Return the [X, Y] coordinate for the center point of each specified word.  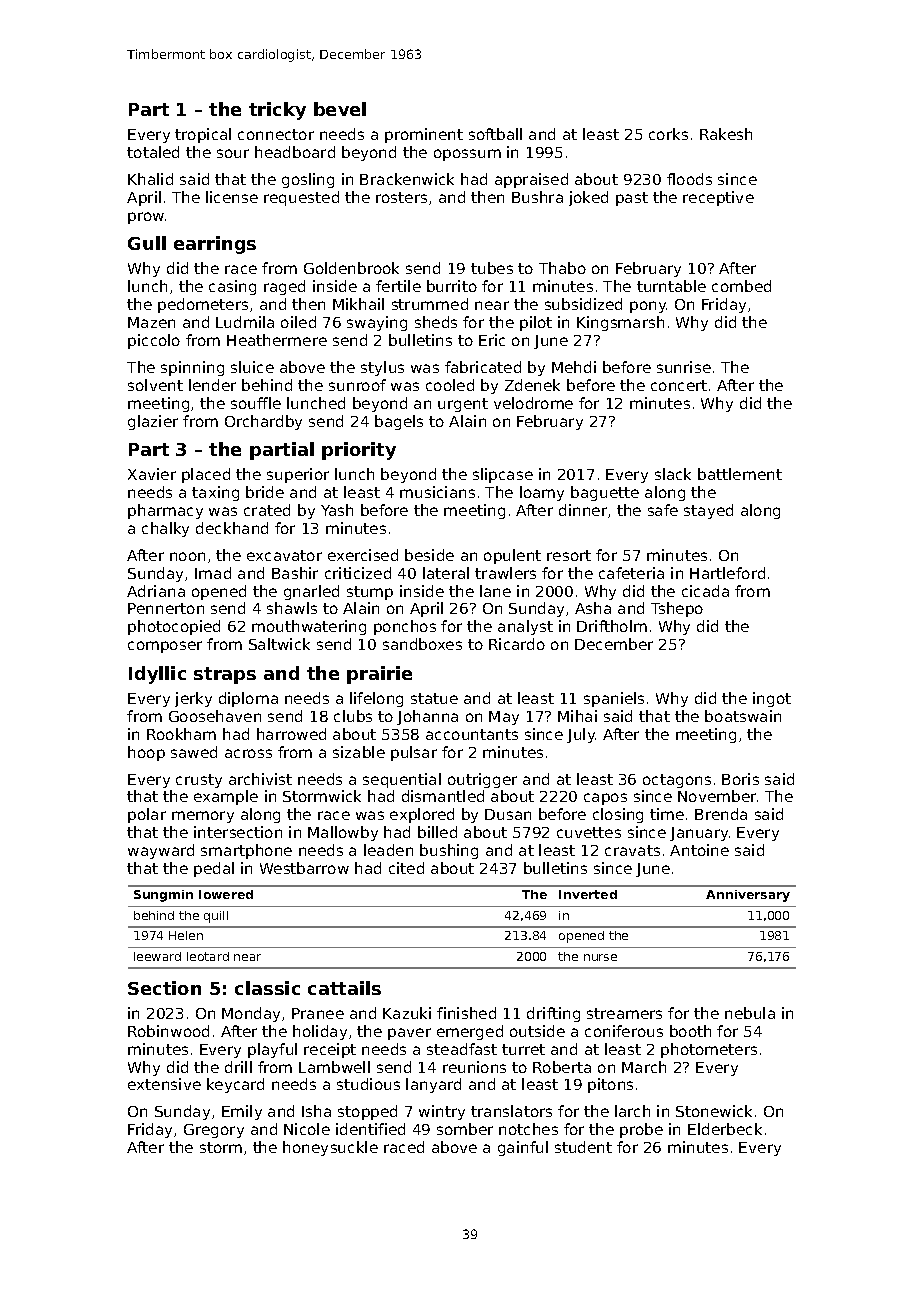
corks [668, 134]
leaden [388, 850]
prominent [424, 135]
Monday [251, 1014]
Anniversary [748, 896]
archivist [260, 779]
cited [406, 868]
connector [276, 134]
